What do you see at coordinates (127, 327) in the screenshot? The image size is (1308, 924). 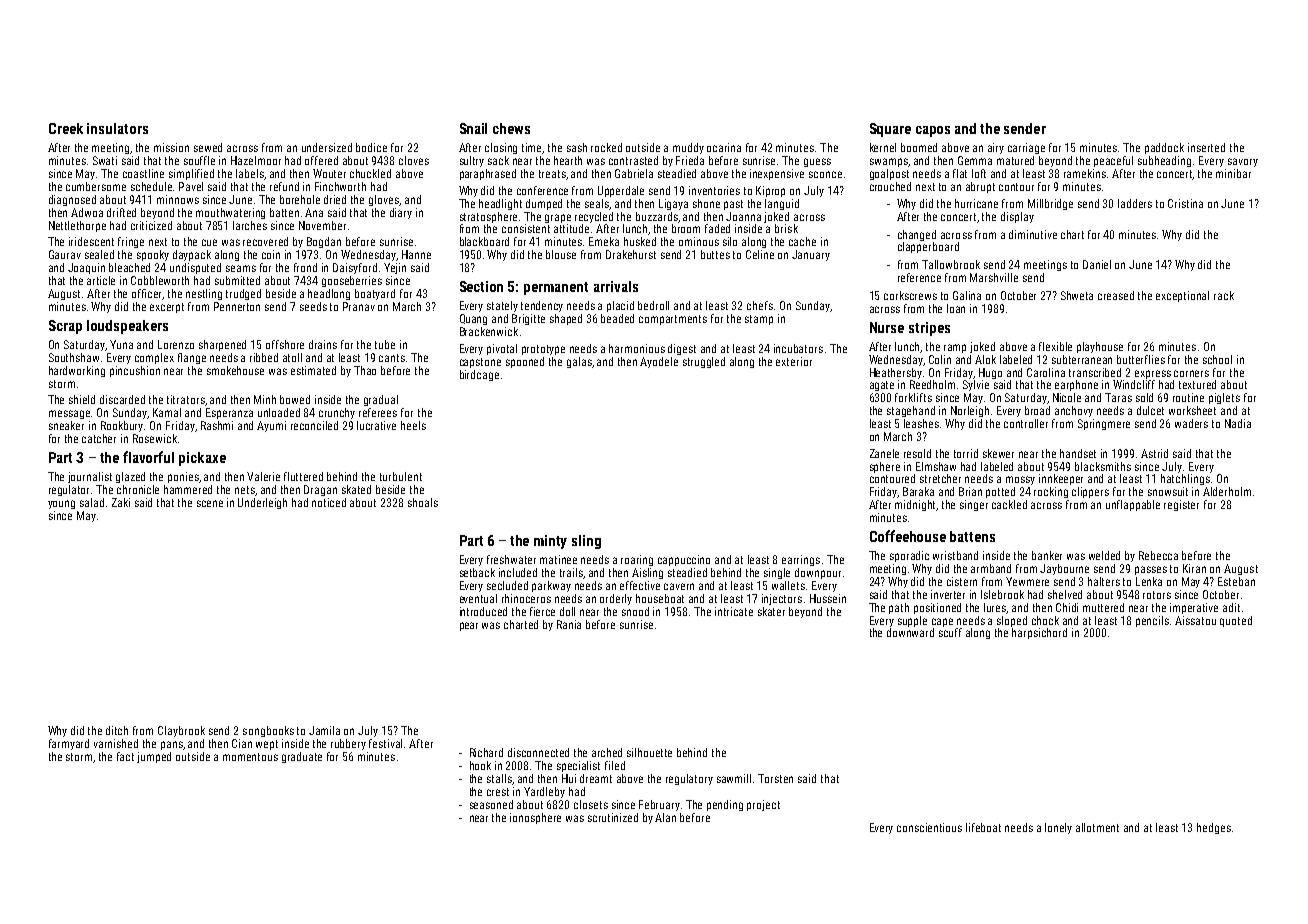 I see `loudspeakers` at bounding box center [127, 327].
